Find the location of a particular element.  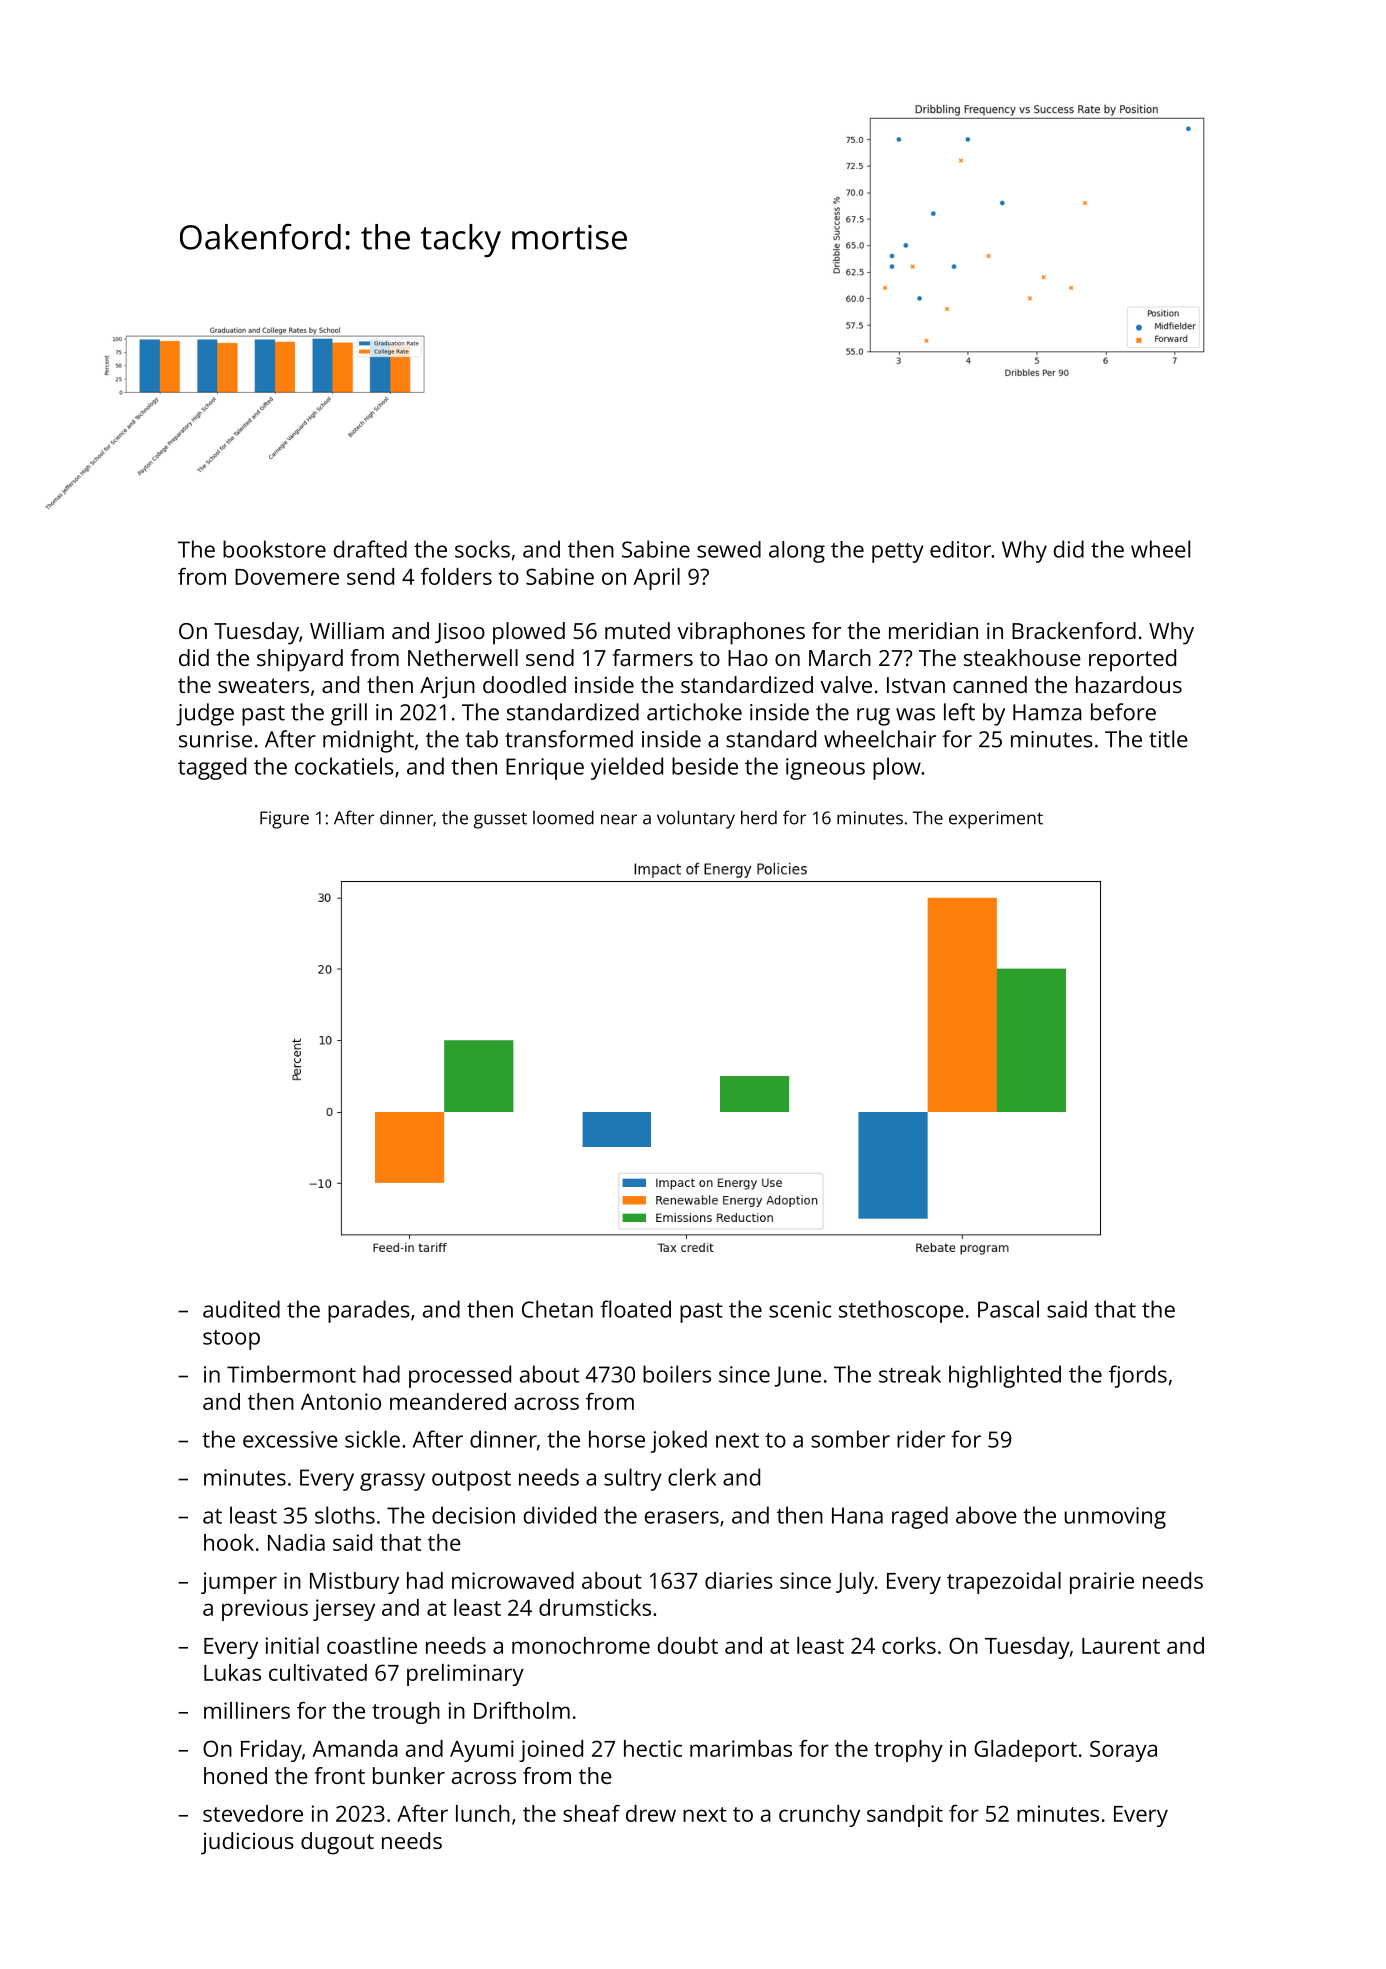

milliners is located at coordinates (247, 1710).
